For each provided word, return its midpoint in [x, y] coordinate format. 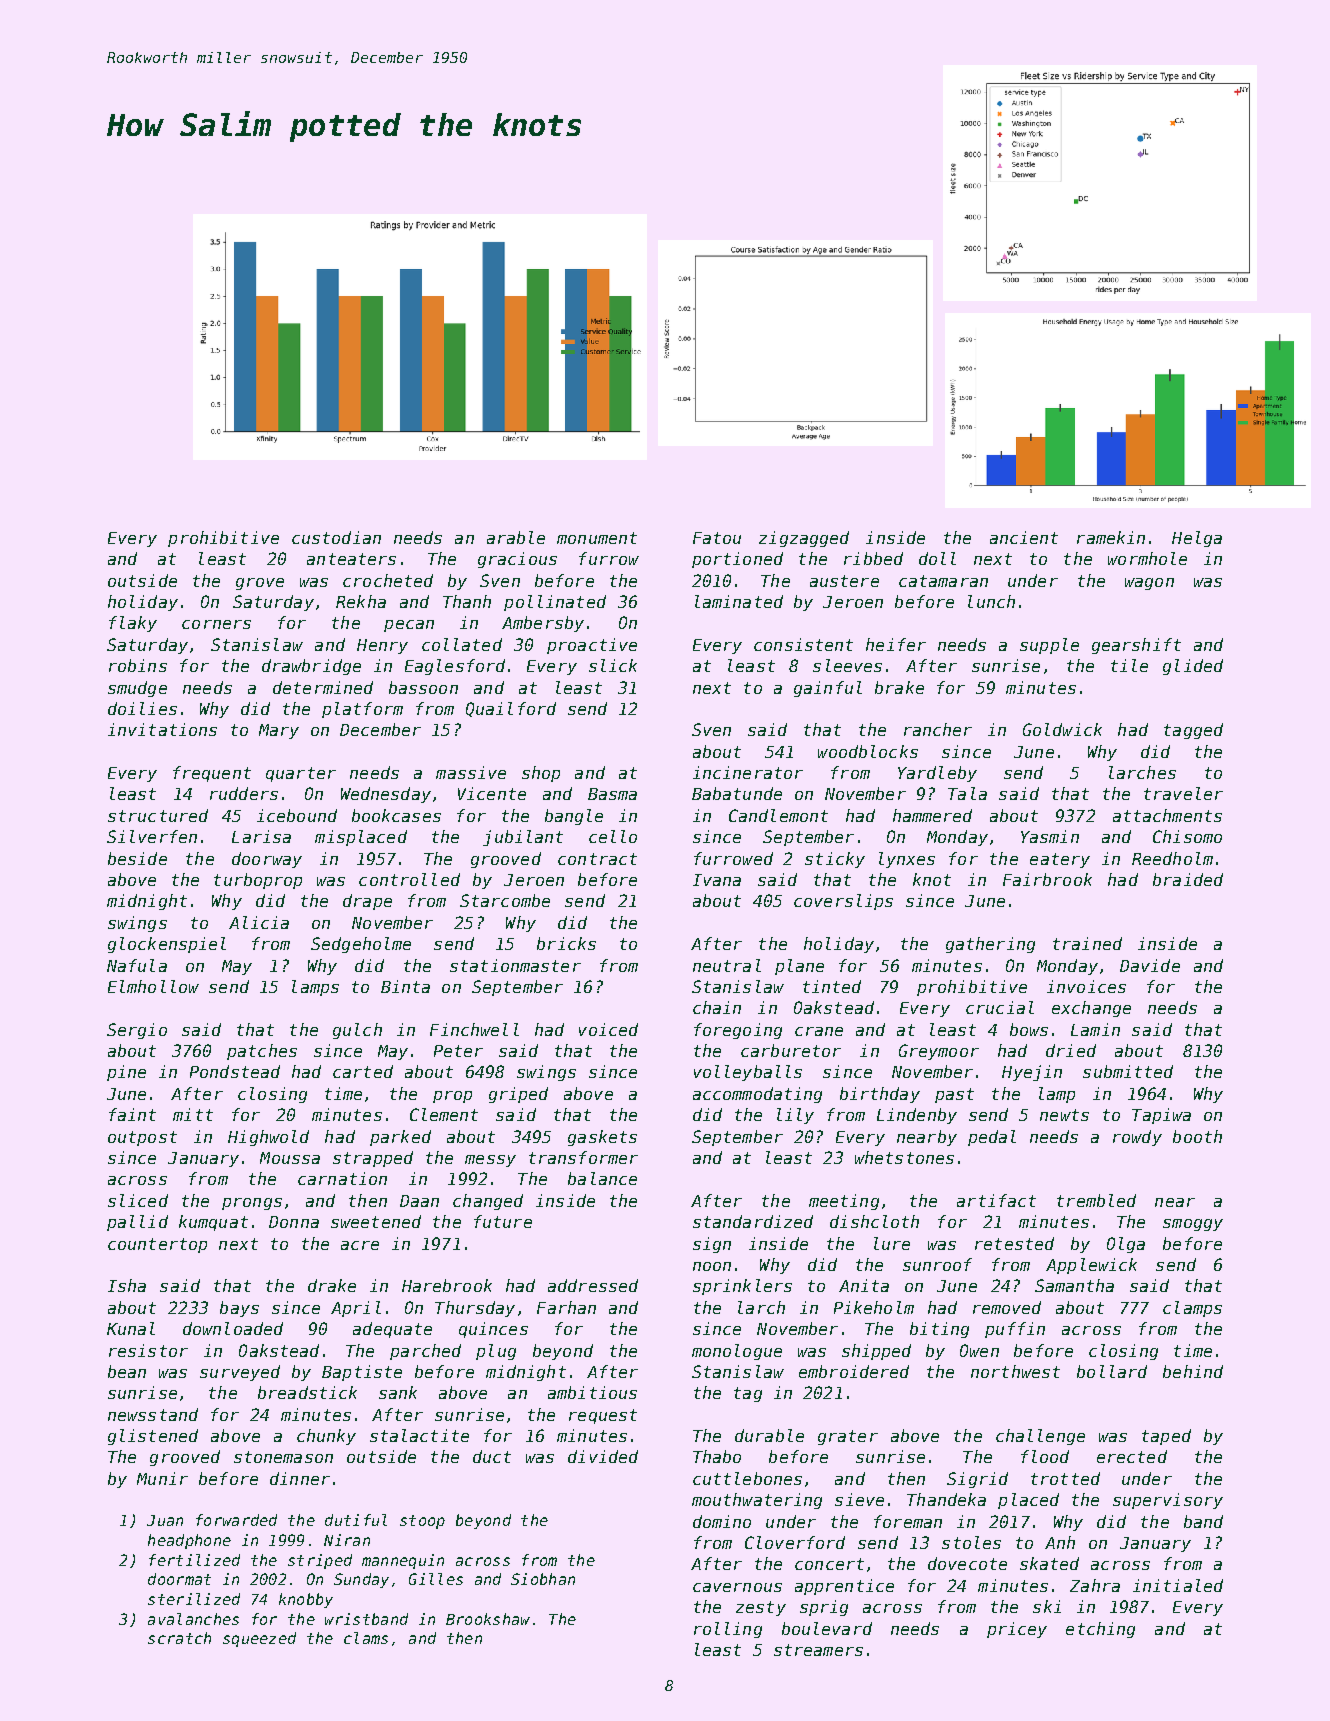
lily [795, 1116]
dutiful [356, 1520]
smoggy [1193, 1225]
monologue [737, 1352]
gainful [828, 689]
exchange [1091, 1009]
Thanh [467, 601]
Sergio [137, 1031]
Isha [127, 1285]
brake [899, 687]
